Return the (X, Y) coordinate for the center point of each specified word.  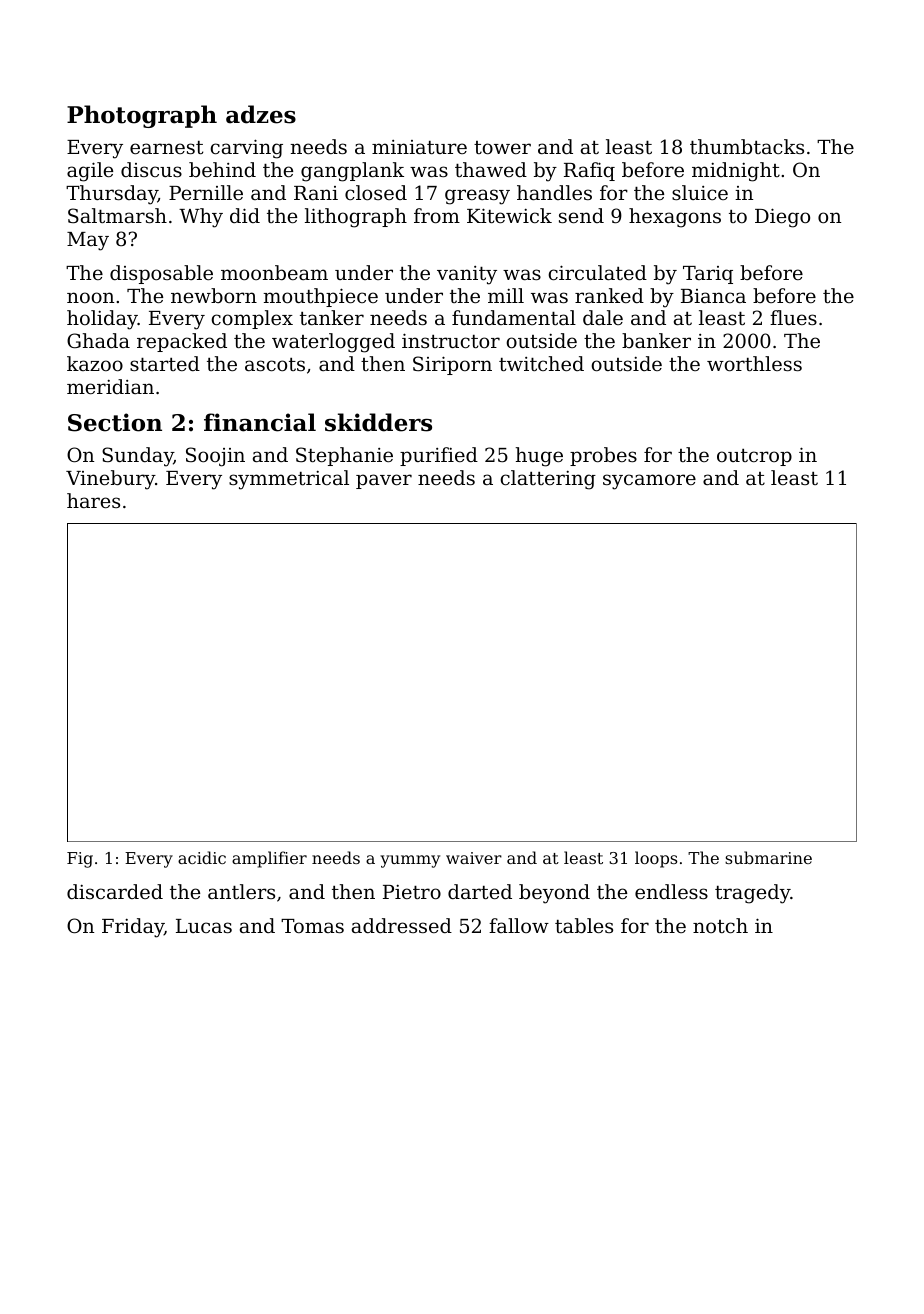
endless (671, 891)
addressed (402, 925)
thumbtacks (747, 146)
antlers (241, 891)
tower (502, 147)
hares (93, 500)
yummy (410, 861)
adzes (261, 114)
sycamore (649, 482)
